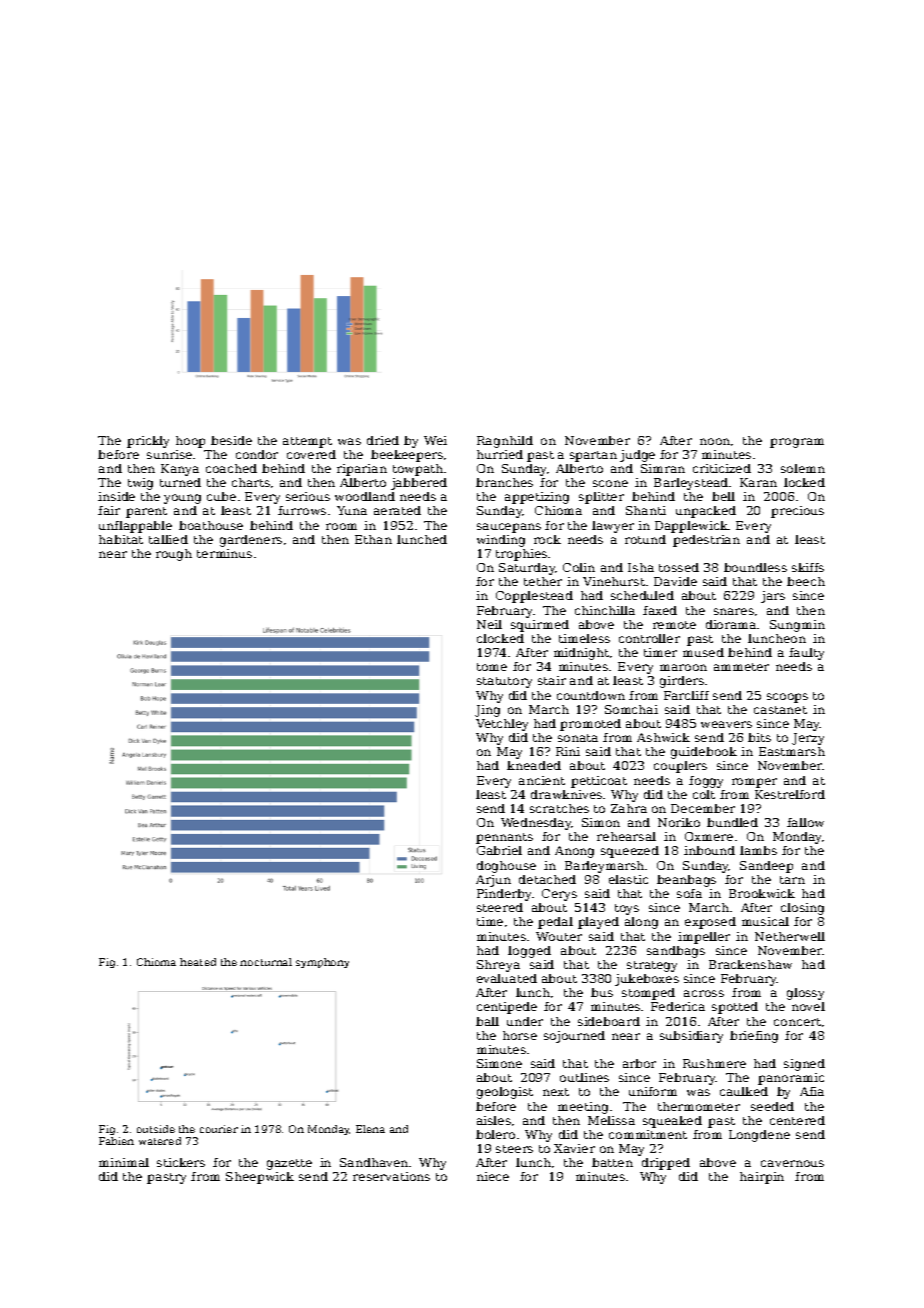 This image has height=1308, width=924. I want to click on Kanya, so click(180, 470).
